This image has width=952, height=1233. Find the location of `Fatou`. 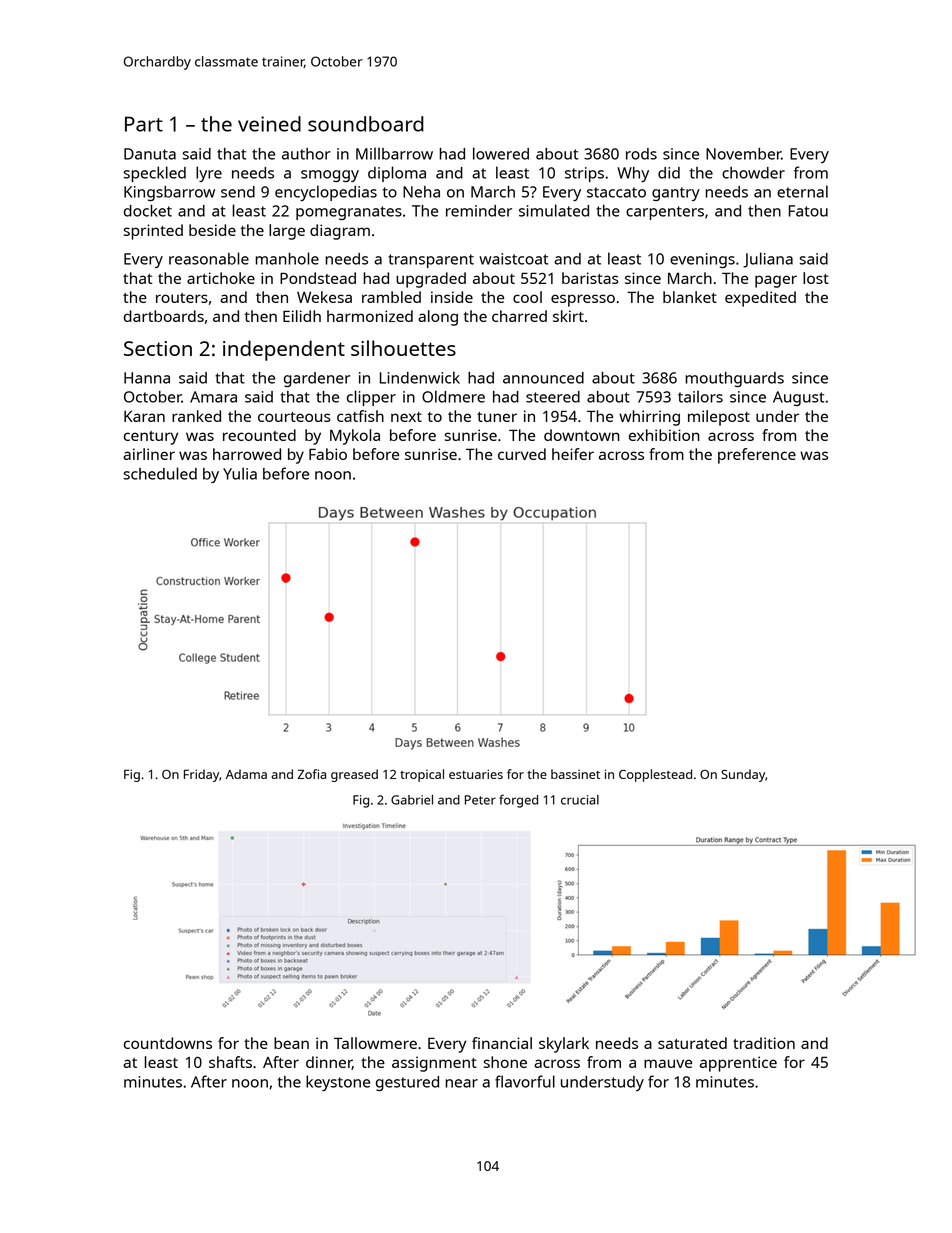

Fatou is located at coordinates (808, 211).
